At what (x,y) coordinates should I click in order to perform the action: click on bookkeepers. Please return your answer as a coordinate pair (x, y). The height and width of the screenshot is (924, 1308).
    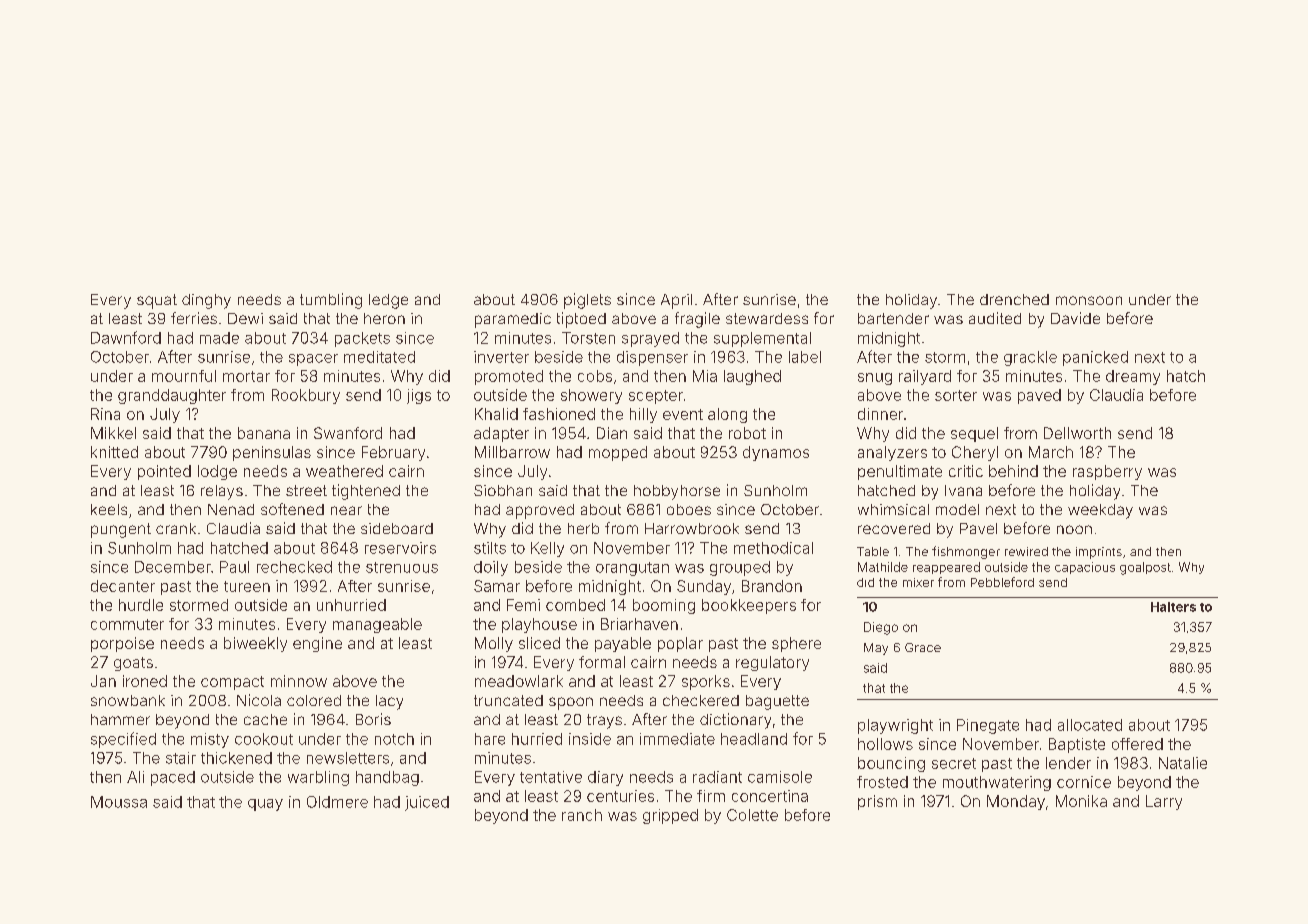
    Looking at the image, I should click on (749, 606).
